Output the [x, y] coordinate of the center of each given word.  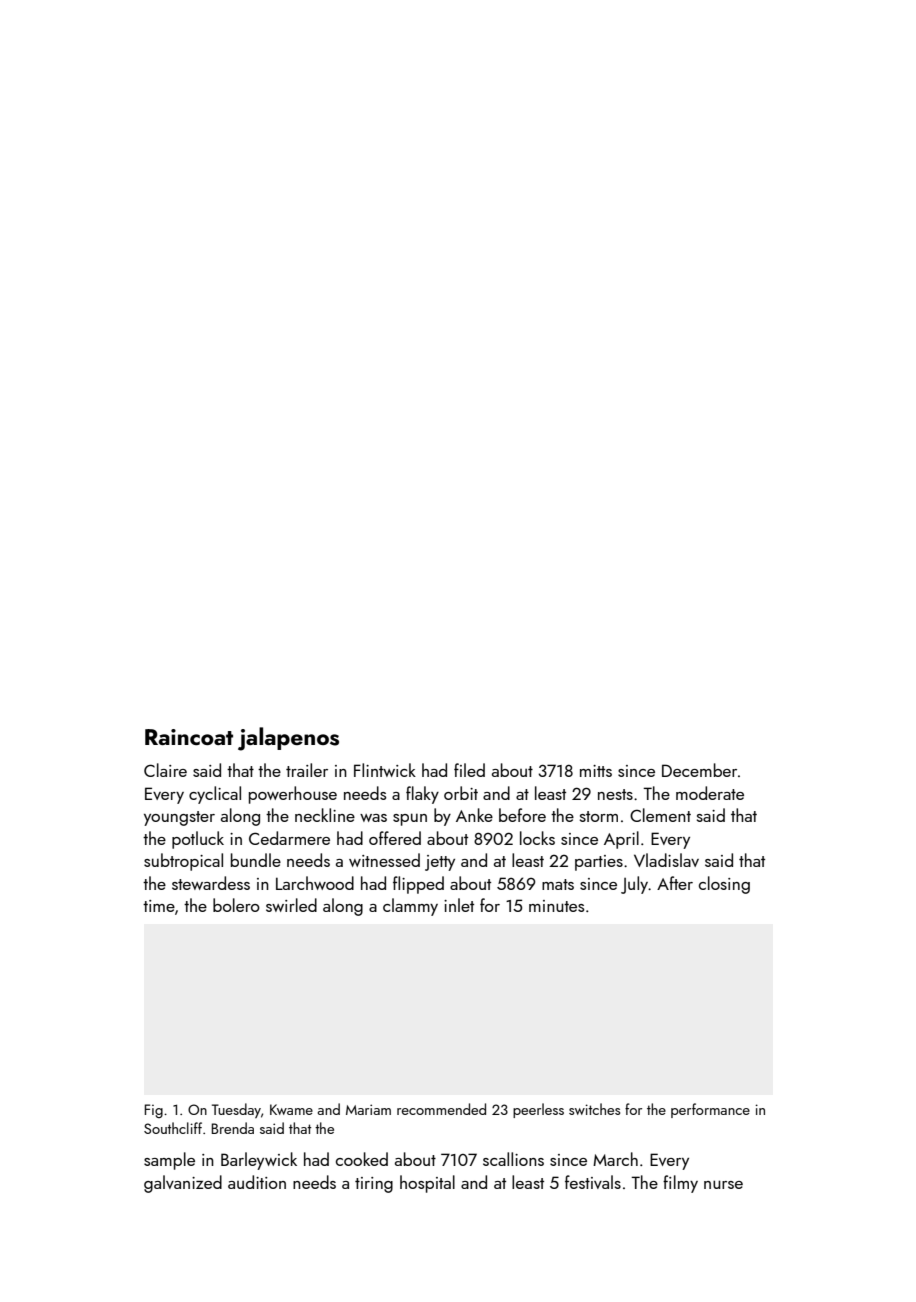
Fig [154, 1111]
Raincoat [189, 737]
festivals [593, 1182]
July [634, 885]
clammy [410, 907]
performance [710, 1110]
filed [469, 770]
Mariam [368, 1109]
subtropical [183, 862]
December [699, 770]
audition [257, 1182]
